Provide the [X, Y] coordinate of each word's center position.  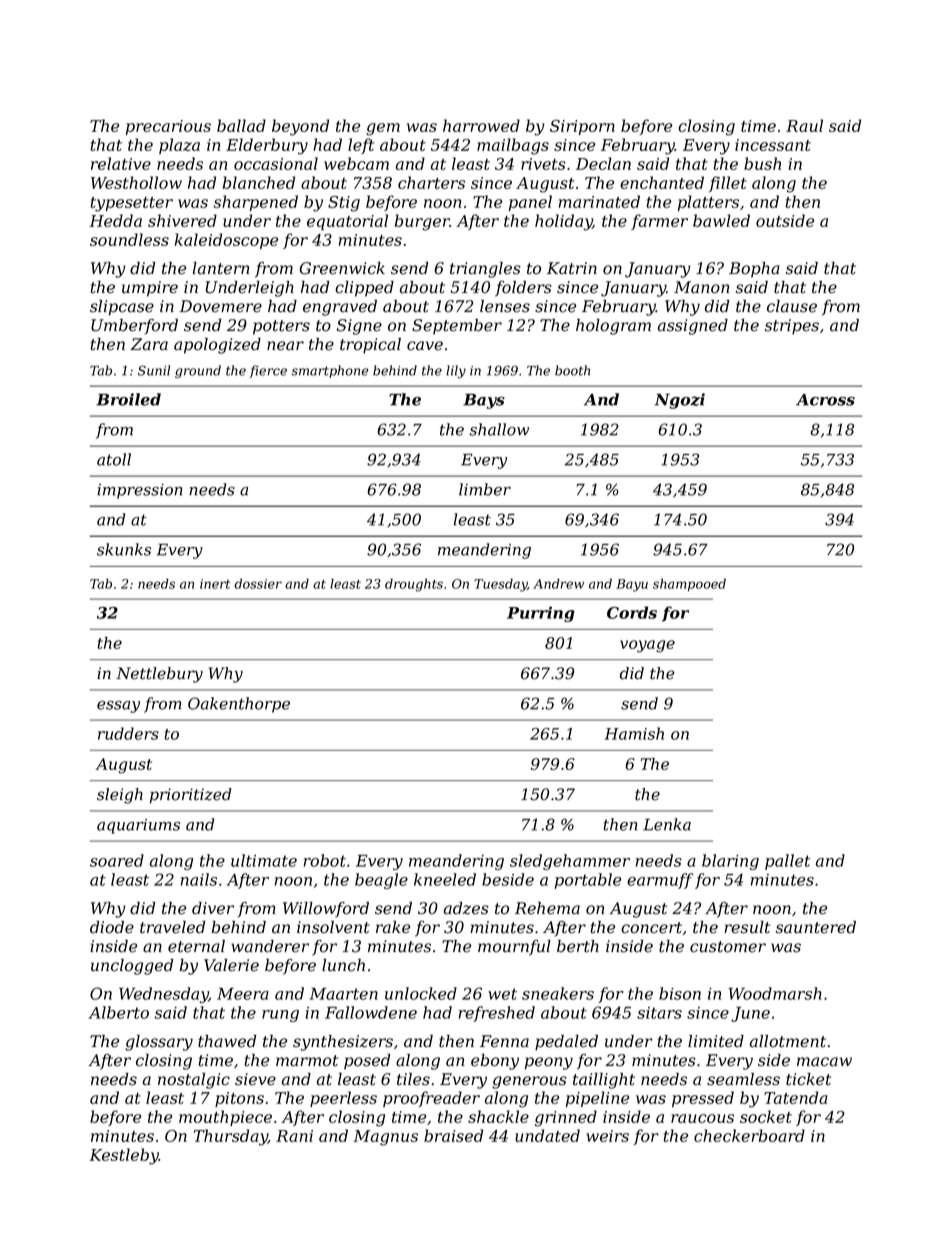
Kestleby [124, 1156]
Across [825, 400]
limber [485, 489]
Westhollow [136, 182]
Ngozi [680, 401]
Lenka [667, 824]
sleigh [120, 796]
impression [139, 491]
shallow [499, 429]
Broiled [128, 399]
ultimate [264, 860]
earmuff [660, 881]
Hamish [634, 733]
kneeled [445, 879]
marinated [599, 201]
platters [708, 203]
